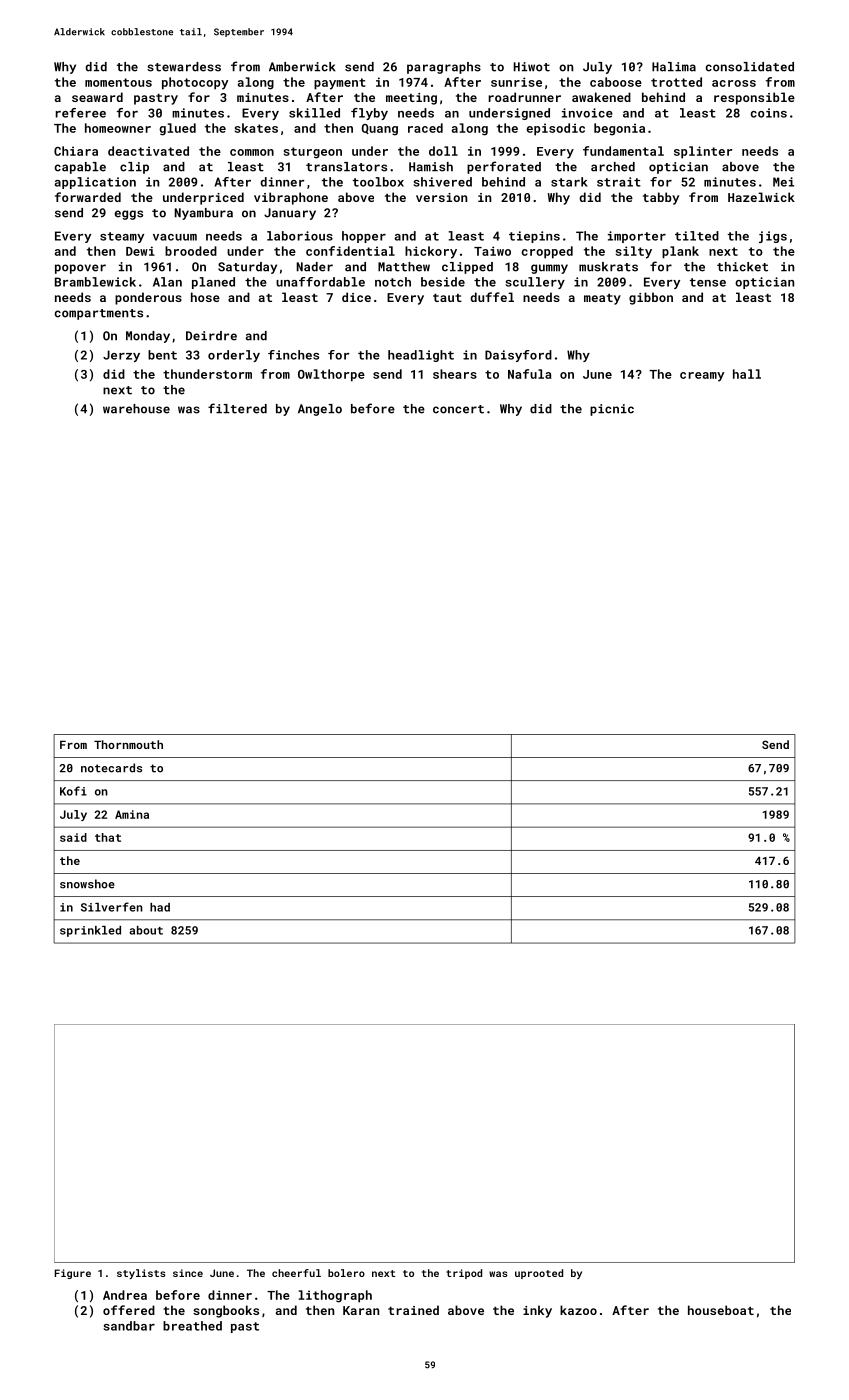 The image size is (849, 1400). What do you see at coordinates (331, 375) in the screenshot?
I see `Owlthorpe` at bounding box center [331, 375].
